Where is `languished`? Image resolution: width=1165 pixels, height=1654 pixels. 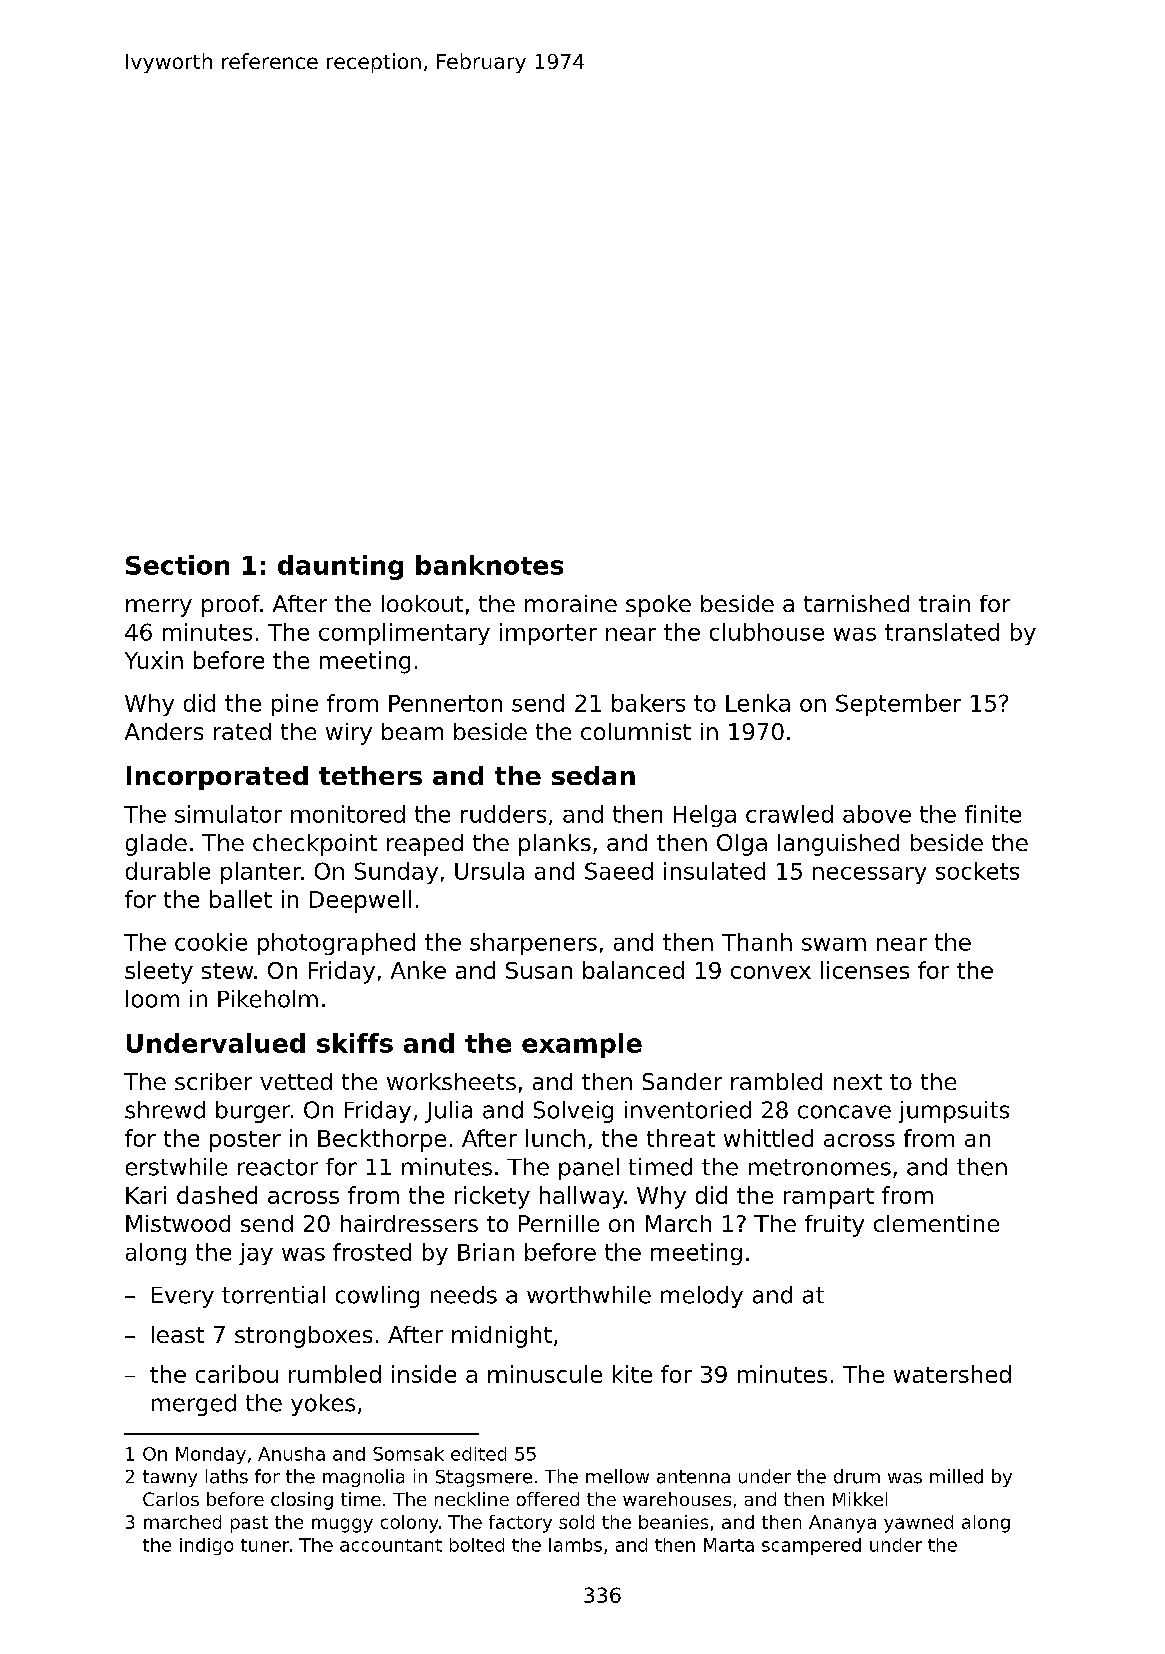
languished is located at coordinates (838, 845).
